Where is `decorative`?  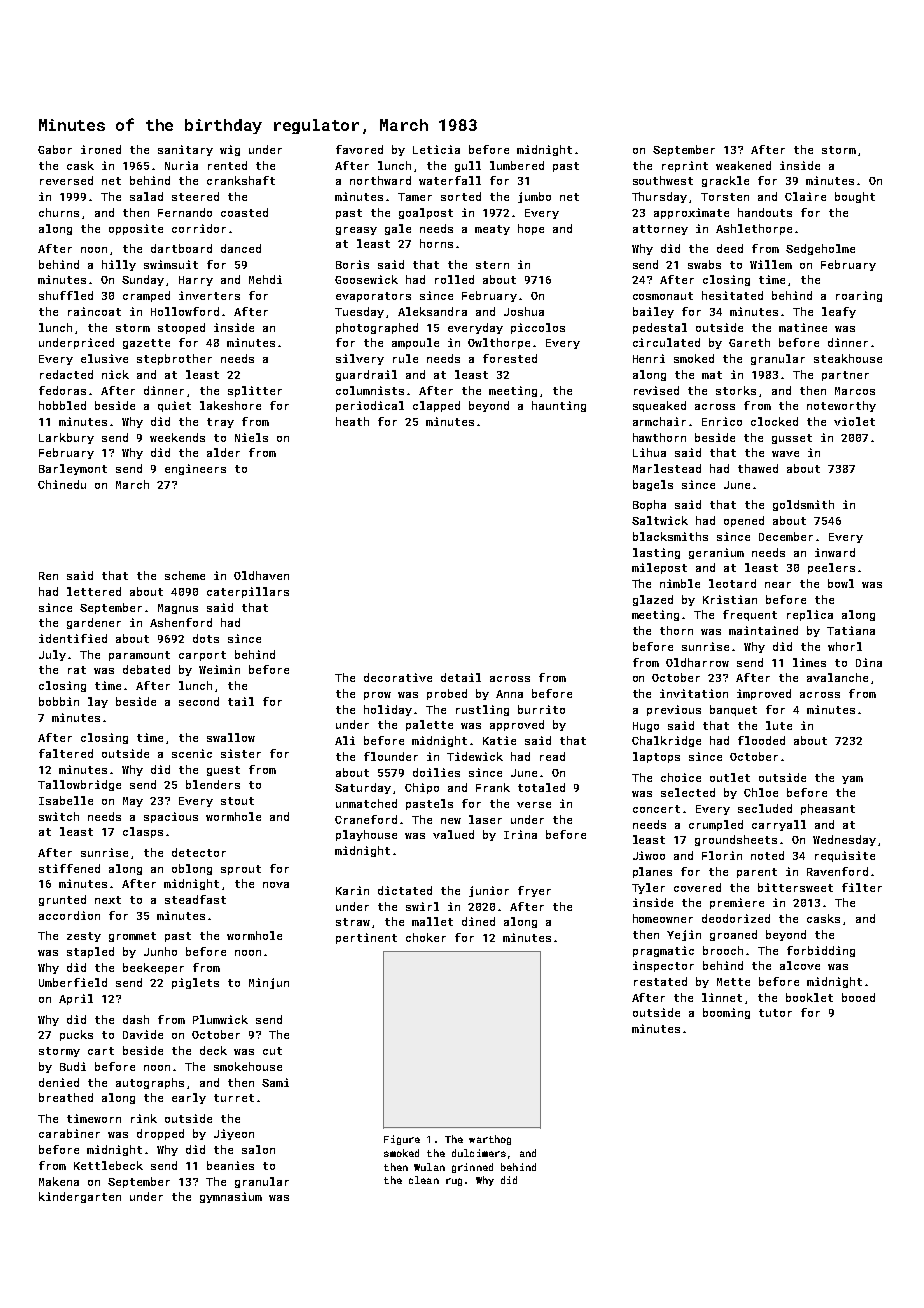
decorative is located at coordinates (398, 677).
